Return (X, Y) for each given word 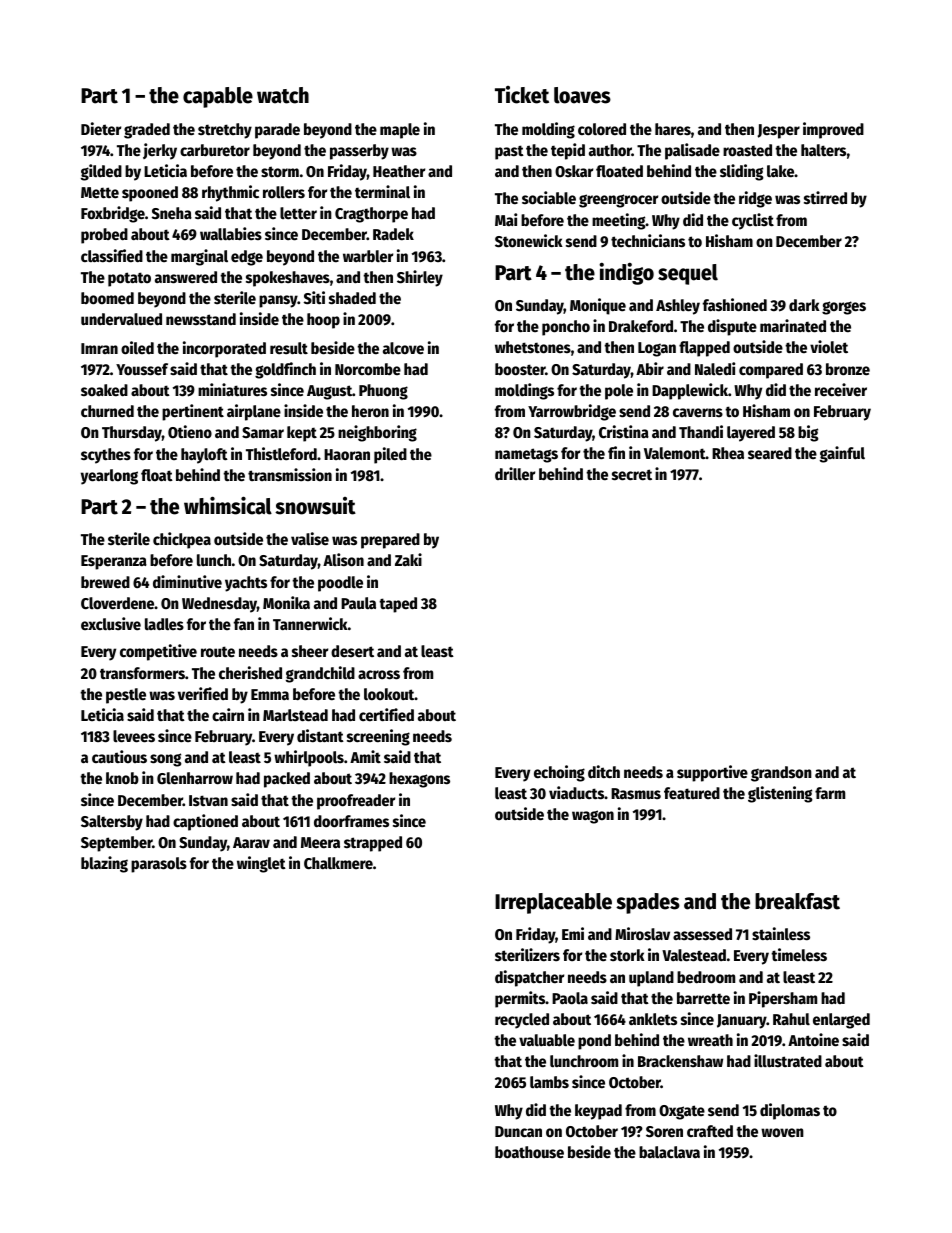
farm (830, 793)
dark (804, 305)
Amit (365, 756)
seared (770, 453)
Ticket (522, 95)
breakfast (797, 901)
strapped (373, 844)
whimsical (228, 505)
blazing (104, 864)
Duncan (518, 1132)
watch (283, 95)
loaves (582, 95)
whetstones (533, 347)
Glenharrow (195, 778)
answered (186, 277)
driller (515, 474)
